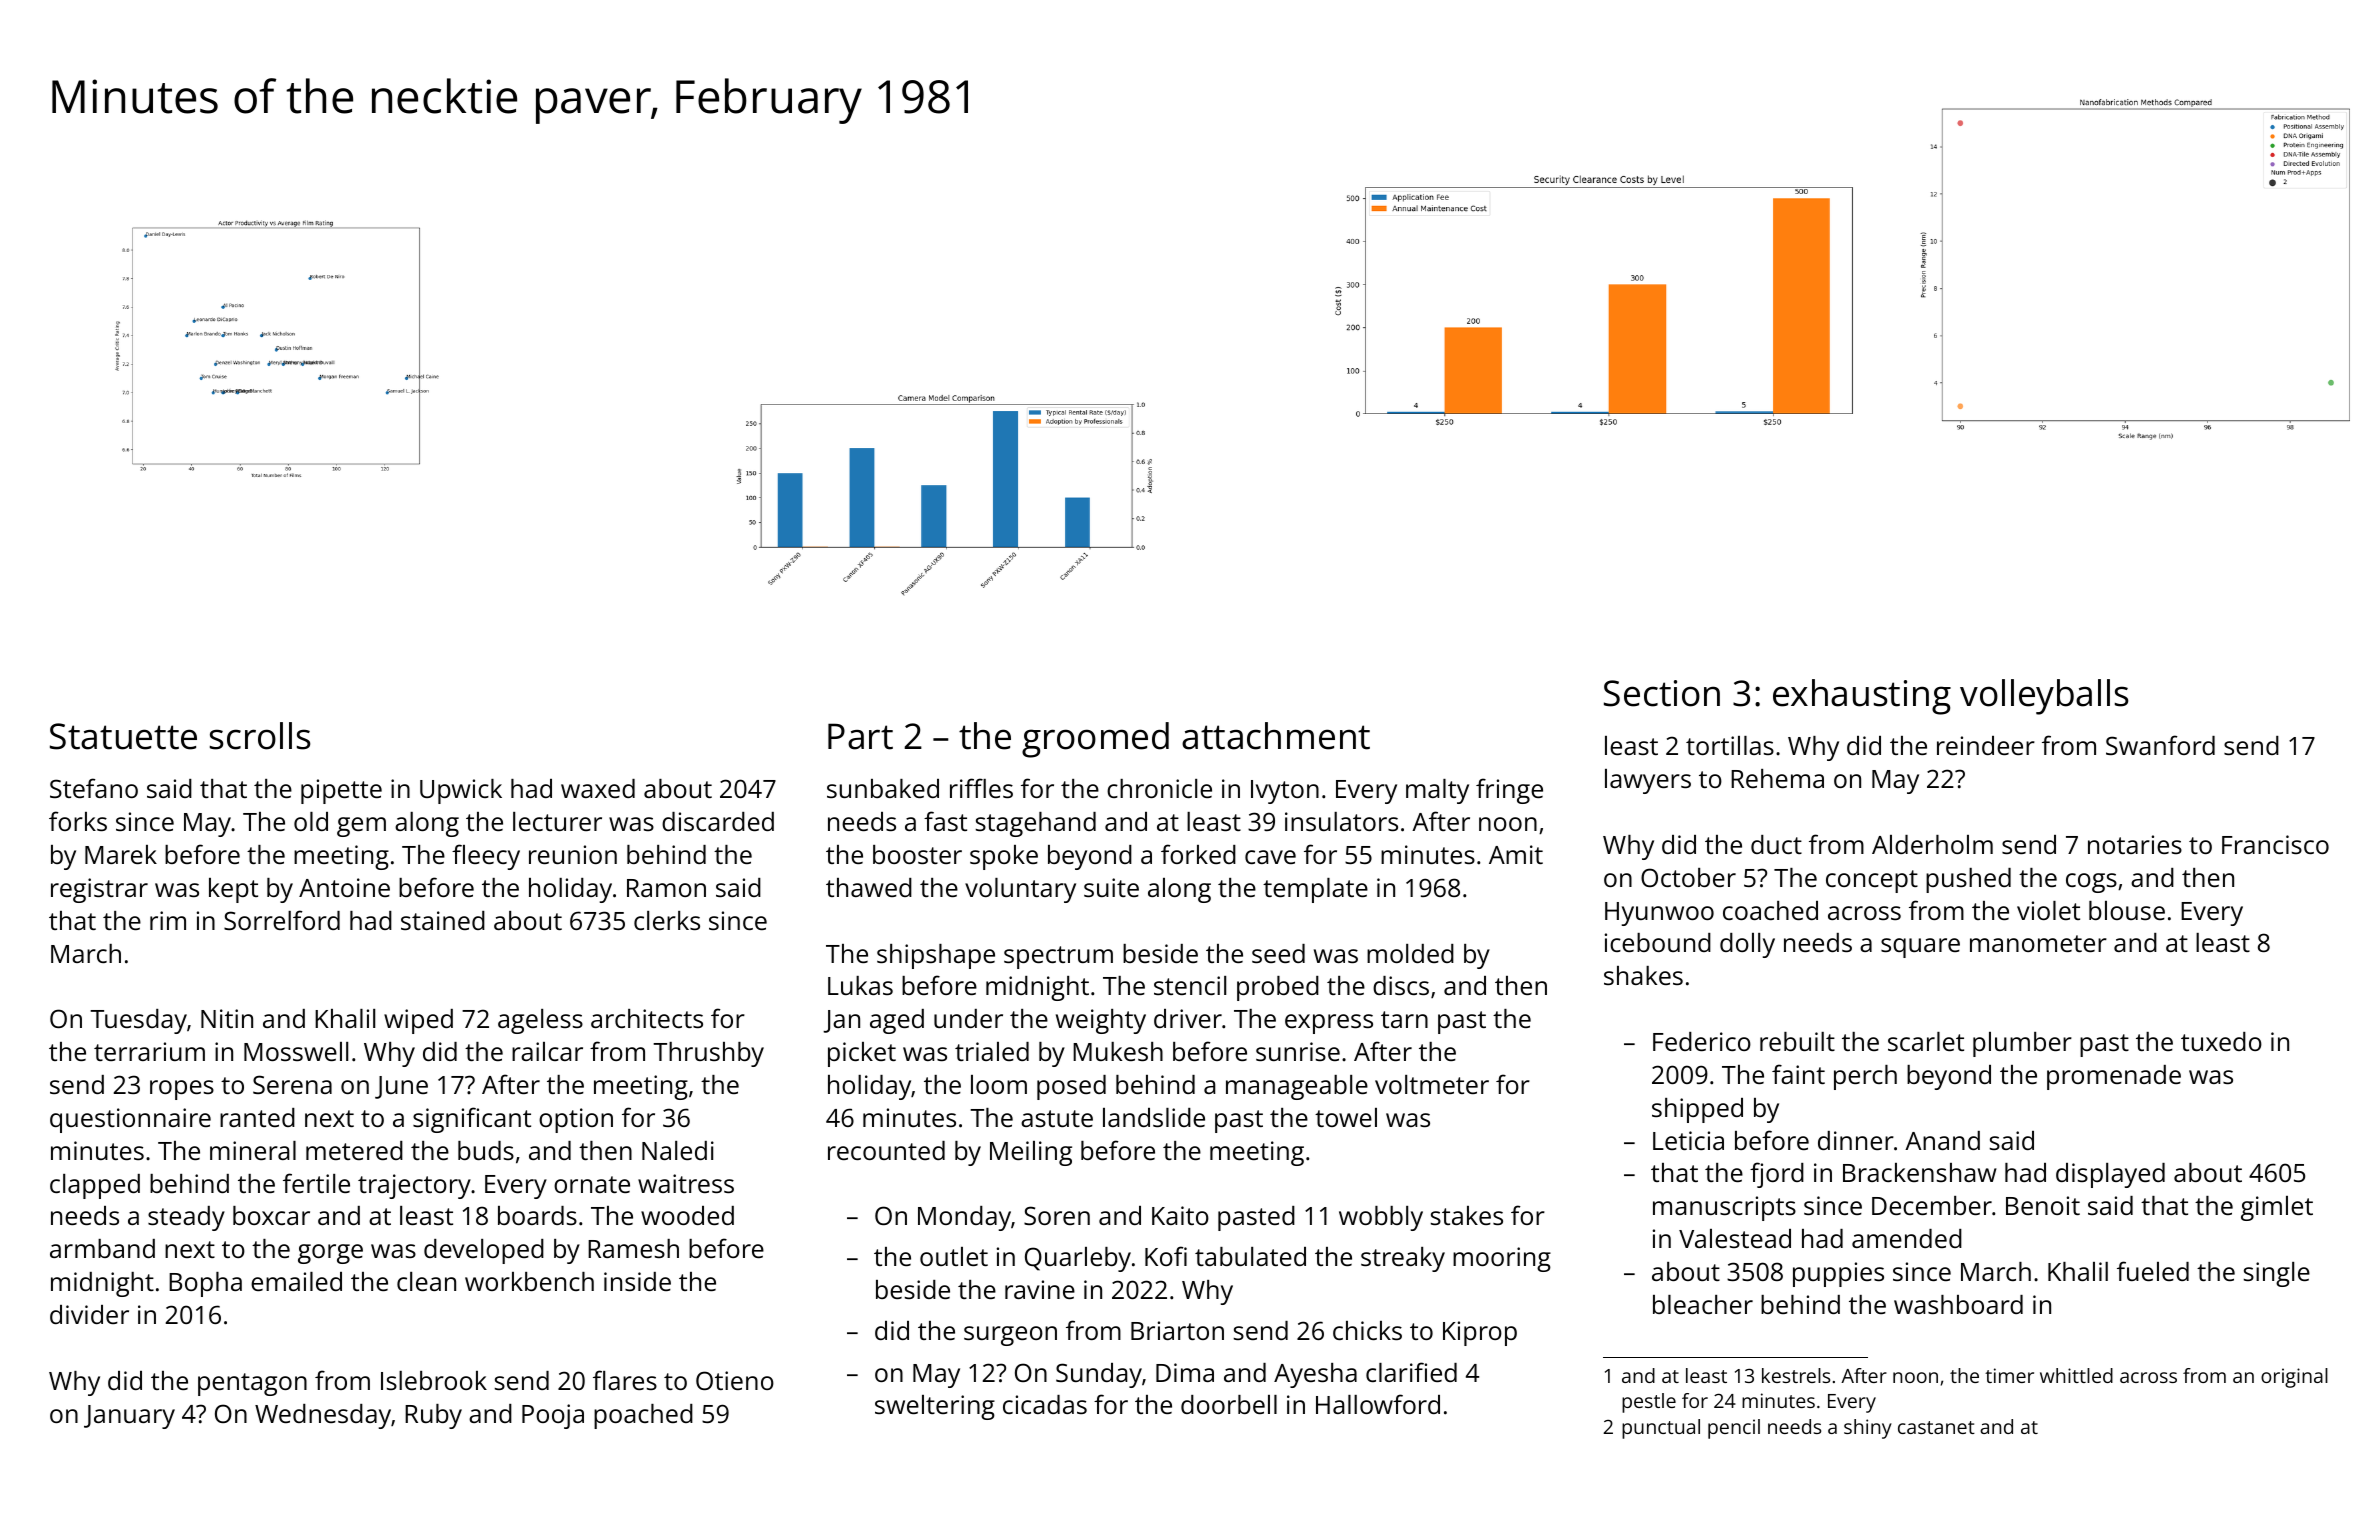  I want to click on groomed, so click(1095, 740).
